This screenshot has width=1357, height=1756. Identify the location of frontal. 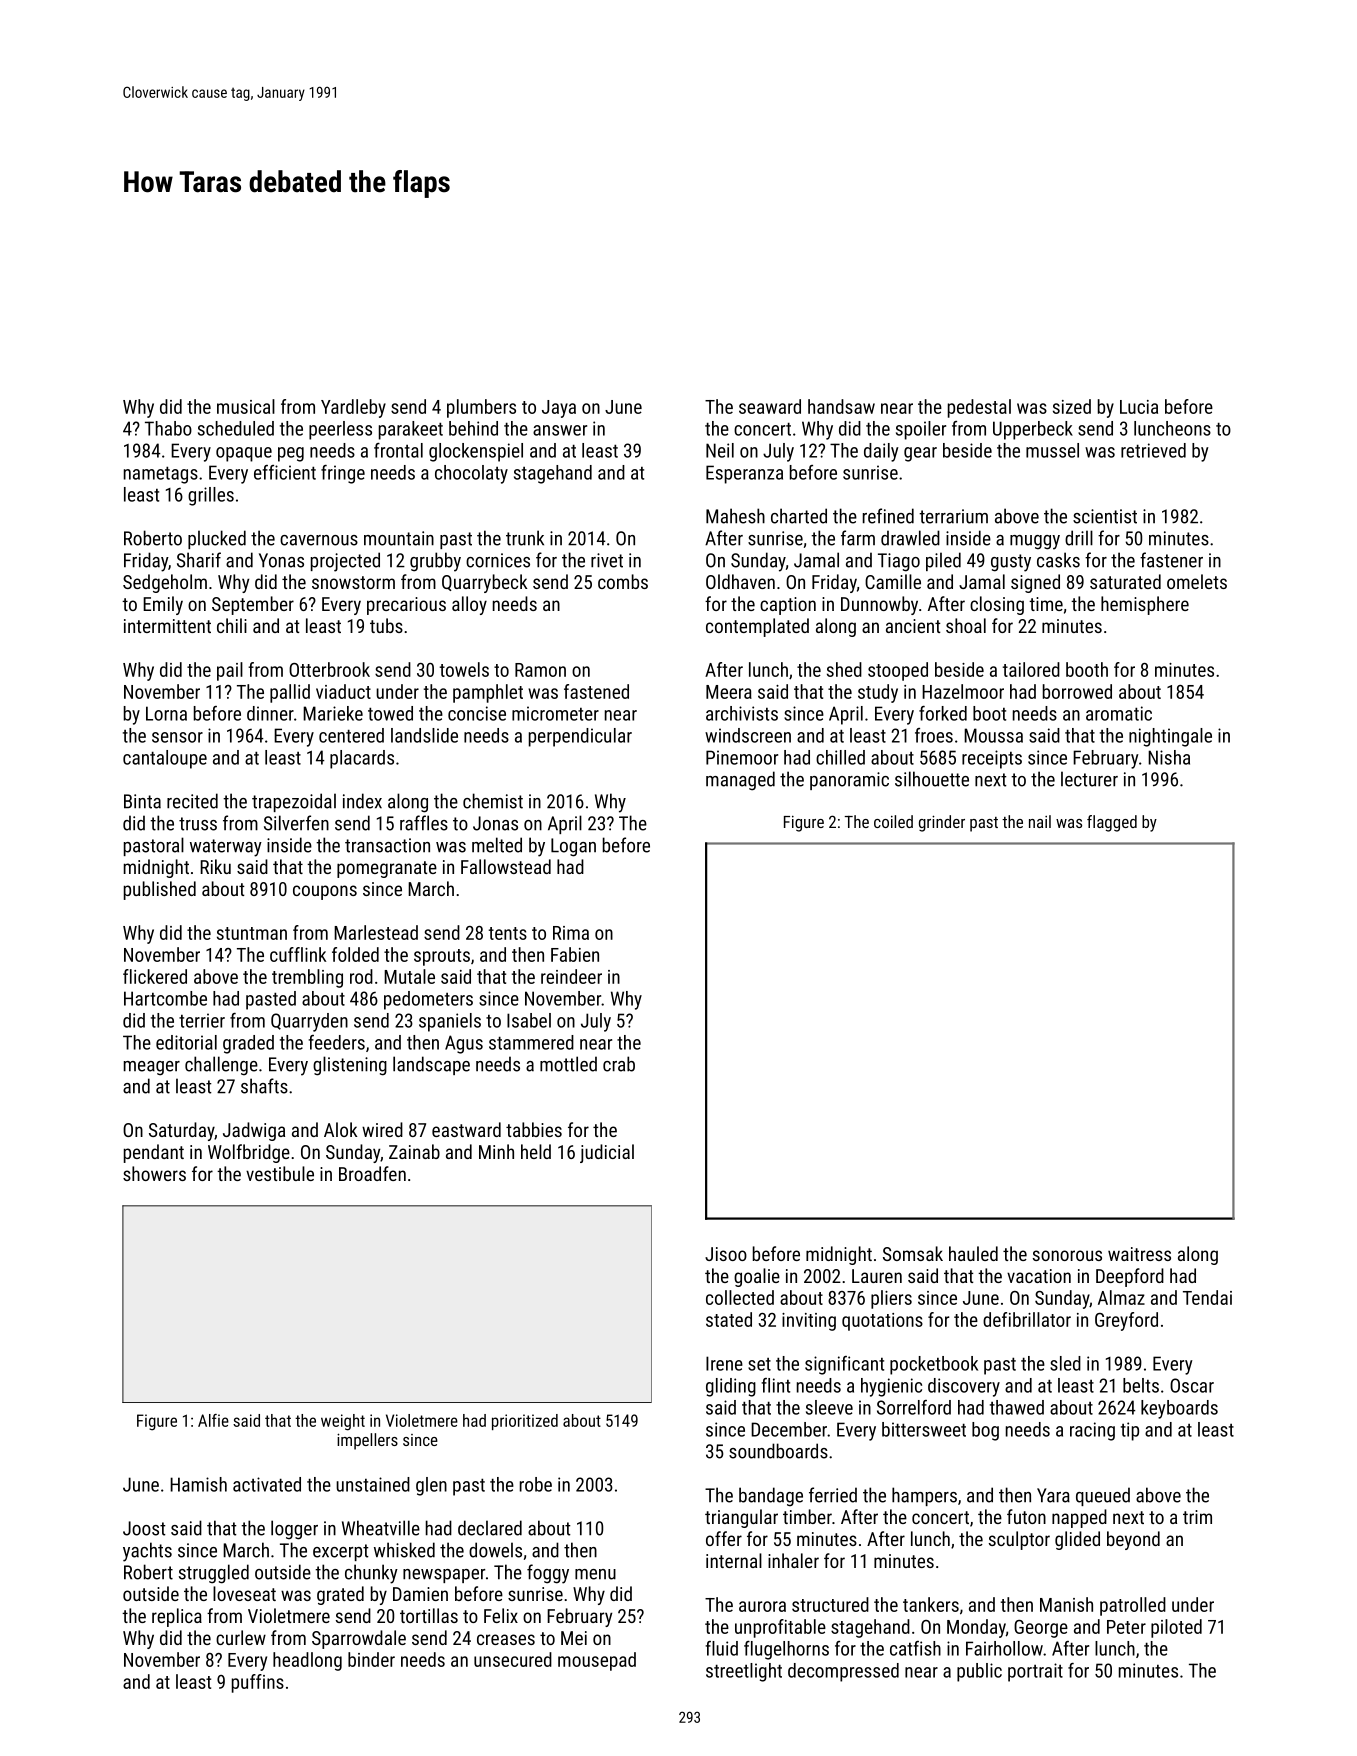
(398, 450).
